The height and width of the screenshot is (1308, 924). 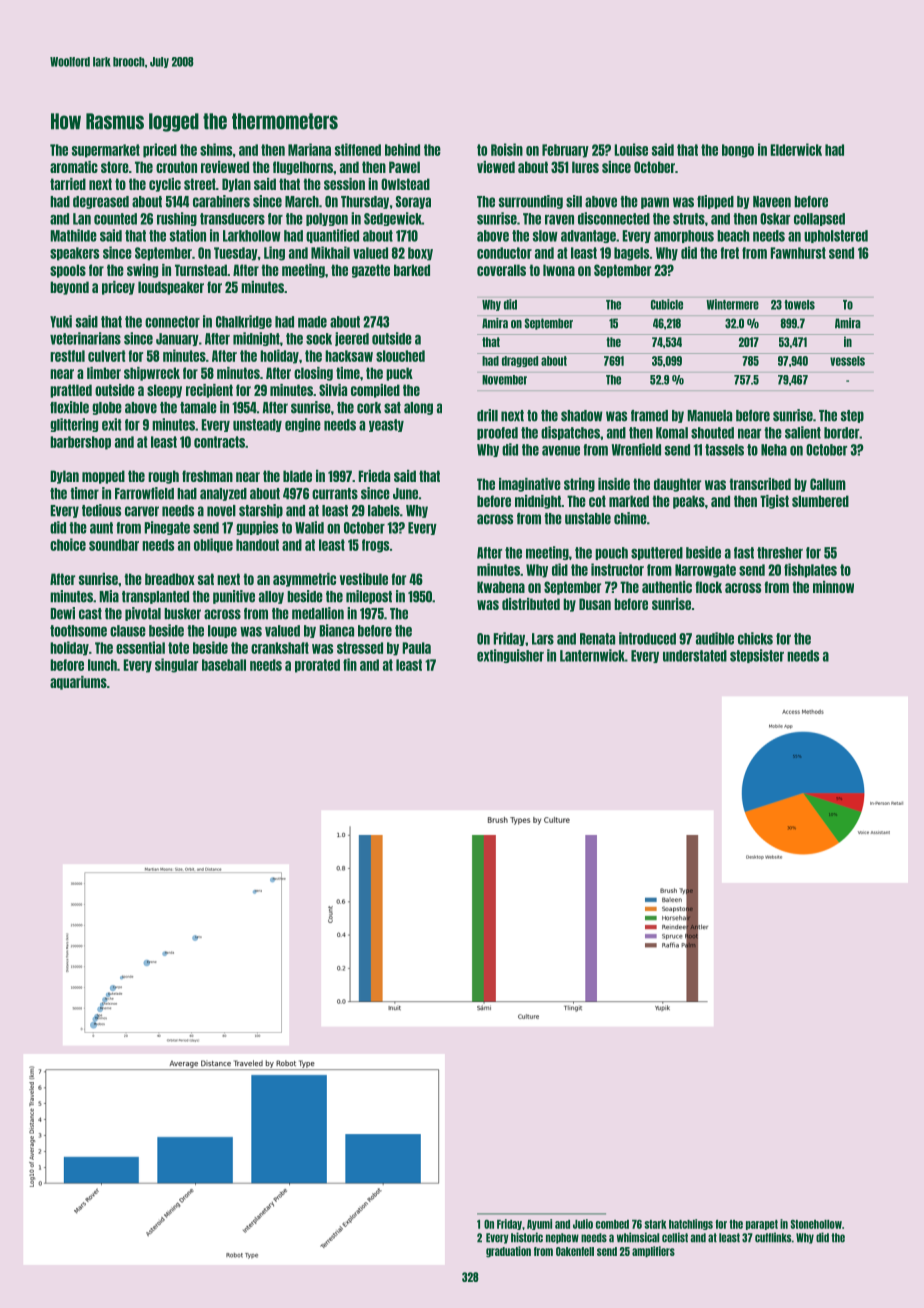 I want to click on upholstered, so click(x=836, y=236).
